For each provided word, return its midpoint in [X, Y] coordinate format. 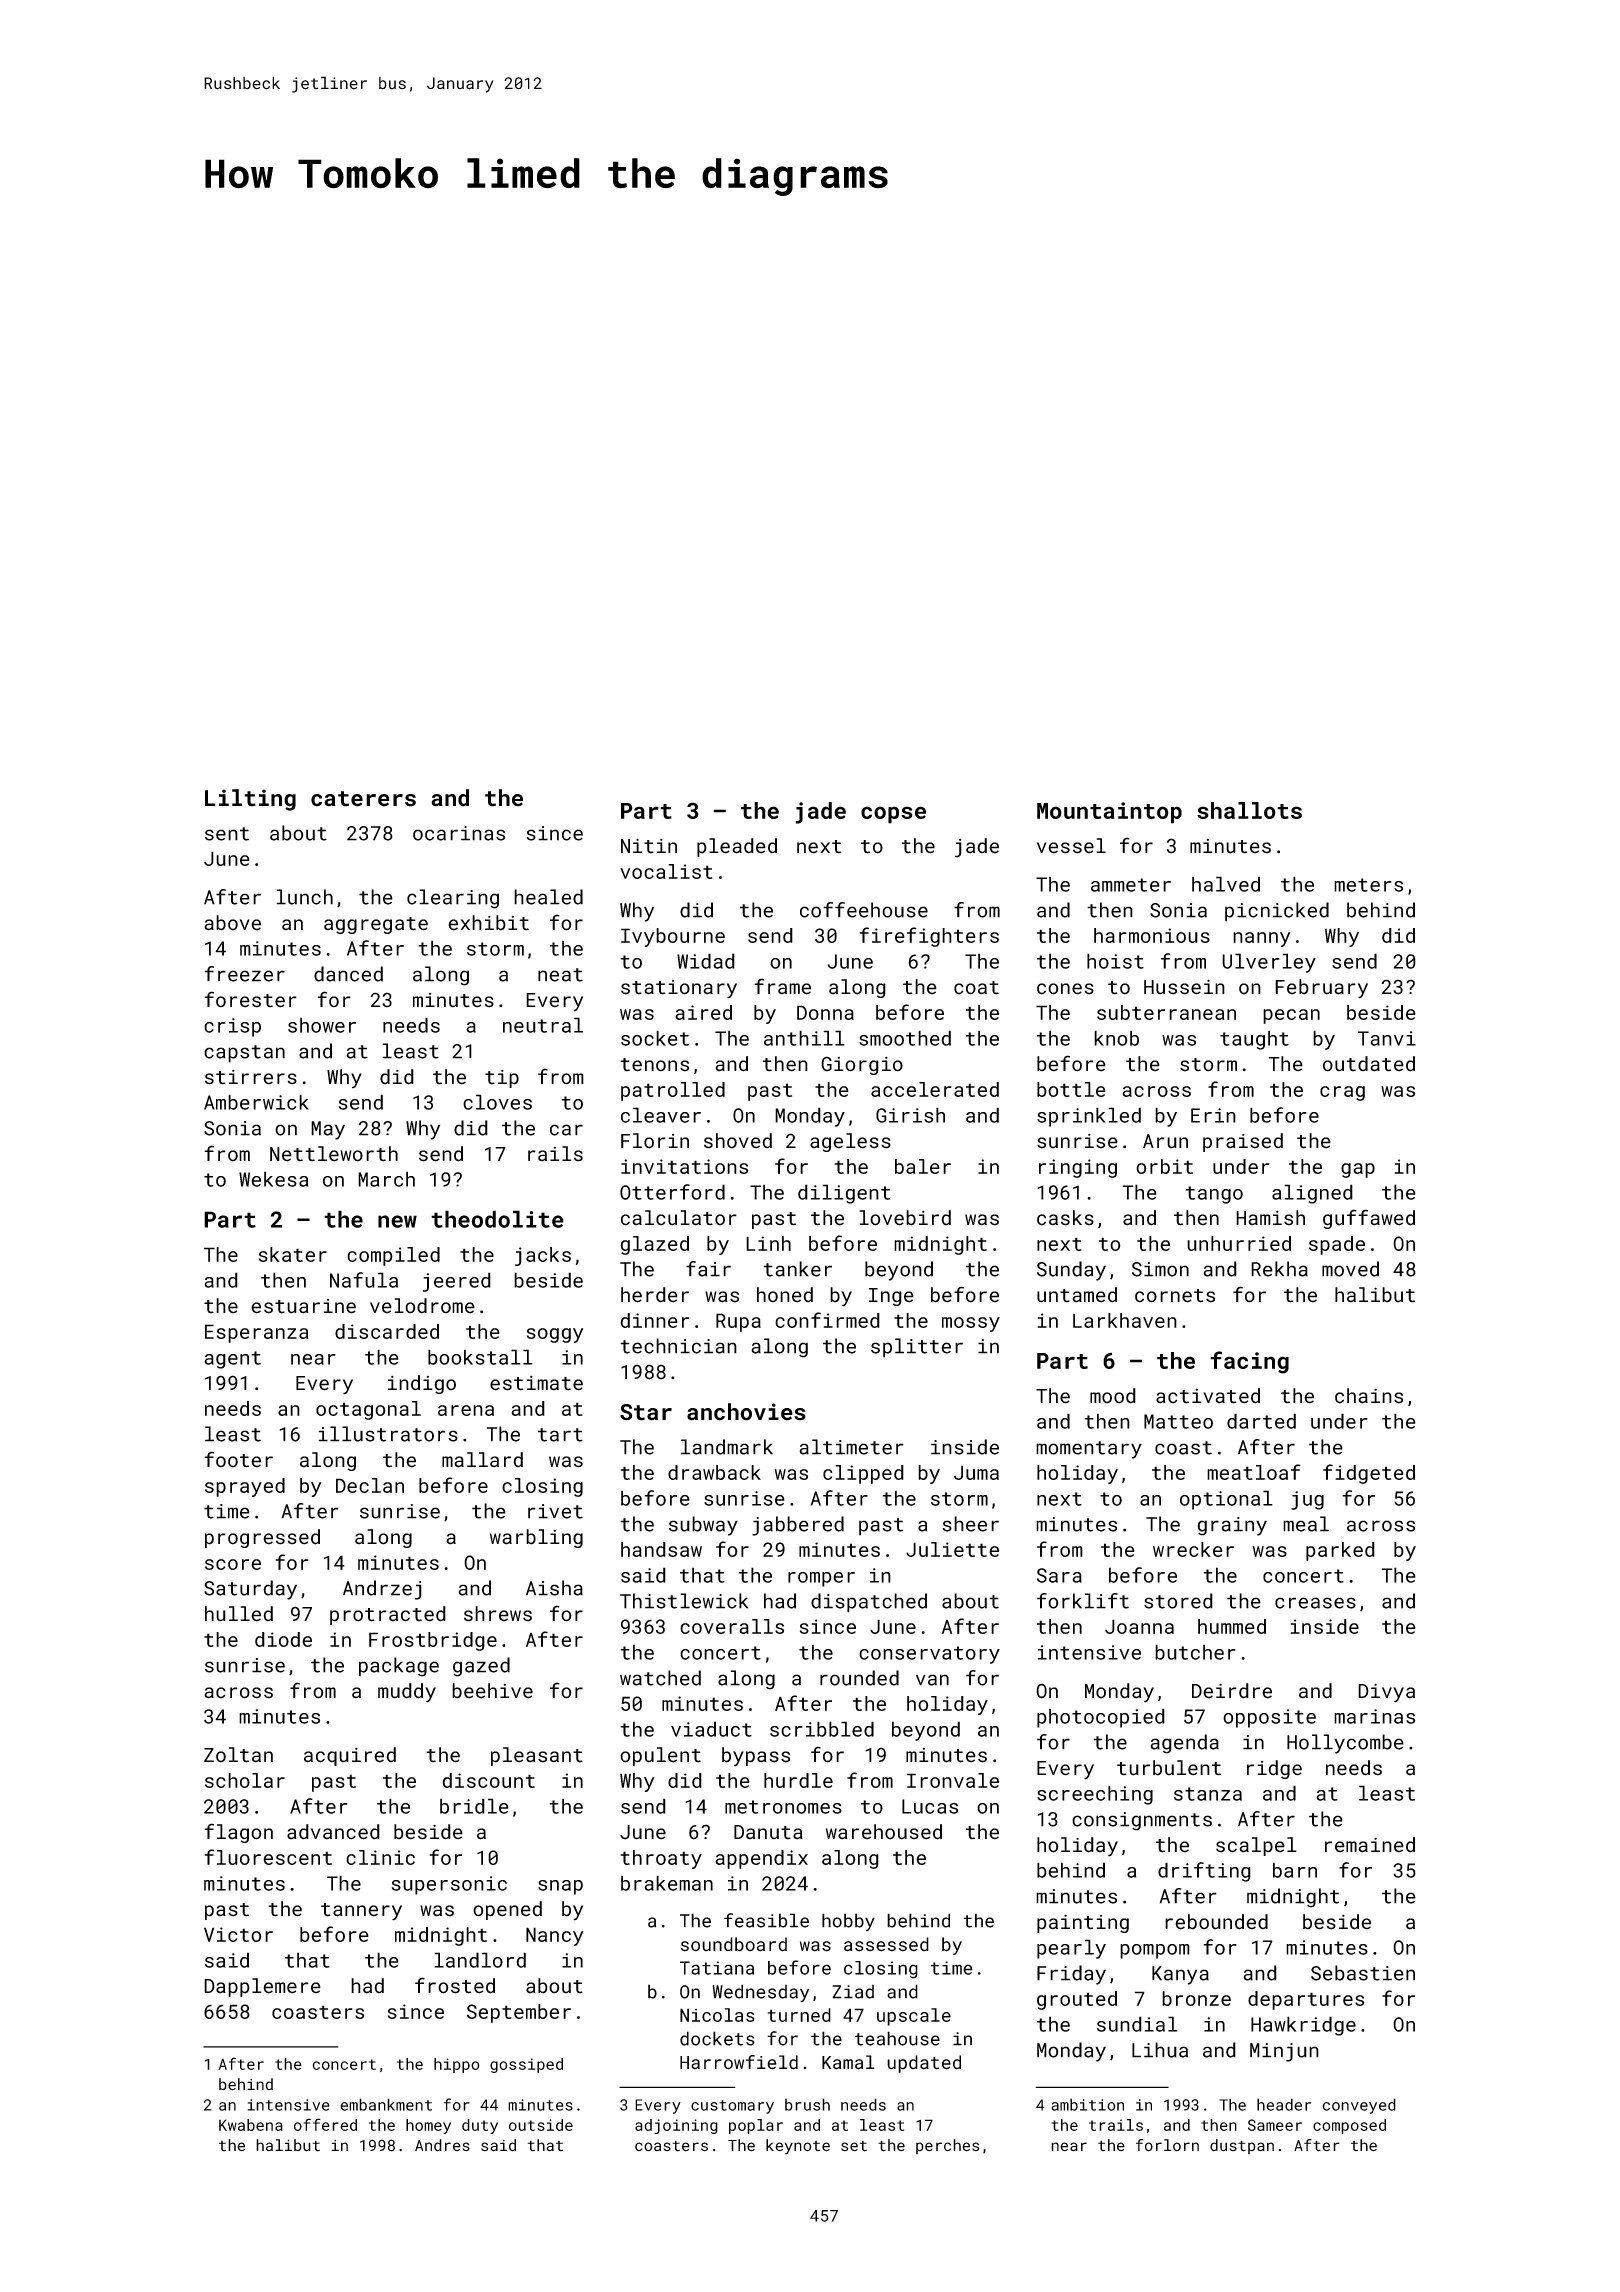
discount [488, 1780]
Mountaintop [1109, 813]
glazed [654, 1245]
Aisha [554, 1588]
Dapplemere [262, 1987]
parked [1340, 1551]
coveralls [732, 1626]
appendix [761, 1859]
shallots [1249, 810]
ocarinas [459, 833]
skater [293, 1254]
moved [1350, 1269]
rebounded [1216, 1922]
